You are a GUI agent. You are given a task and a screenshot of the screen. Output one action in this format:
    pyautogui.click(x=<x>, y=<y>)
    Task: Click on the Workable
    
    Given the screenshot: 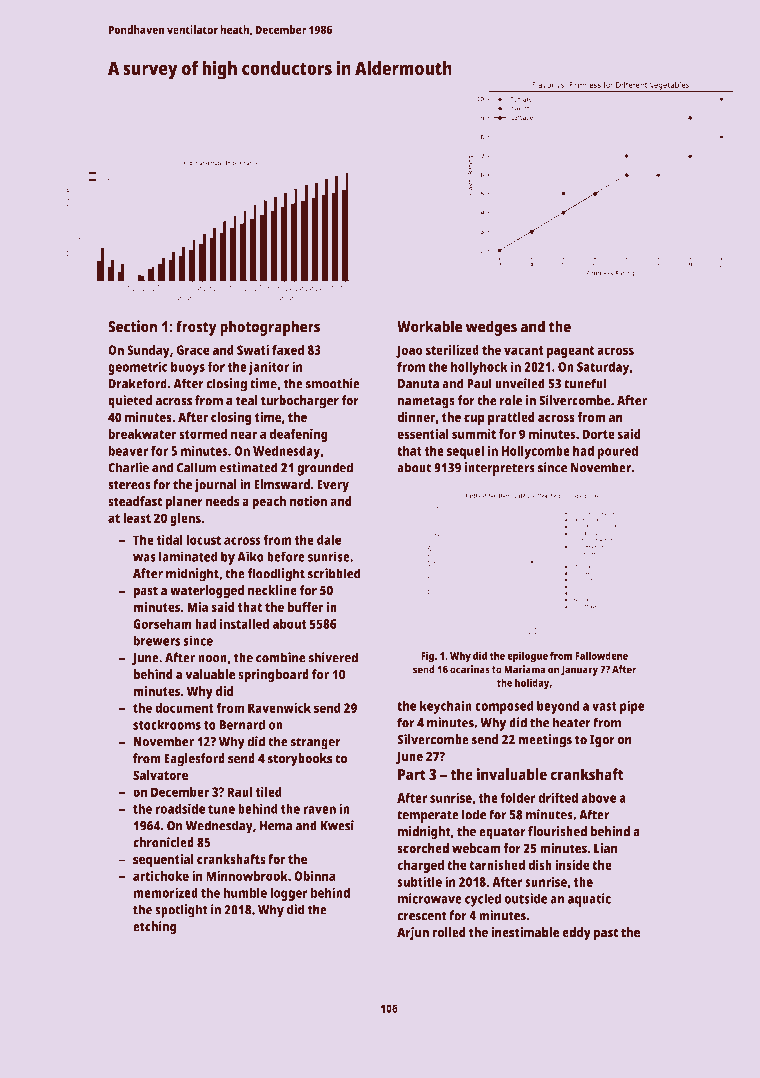 What is the action you would take?
    pyautogui.click(x=429, y=326)
